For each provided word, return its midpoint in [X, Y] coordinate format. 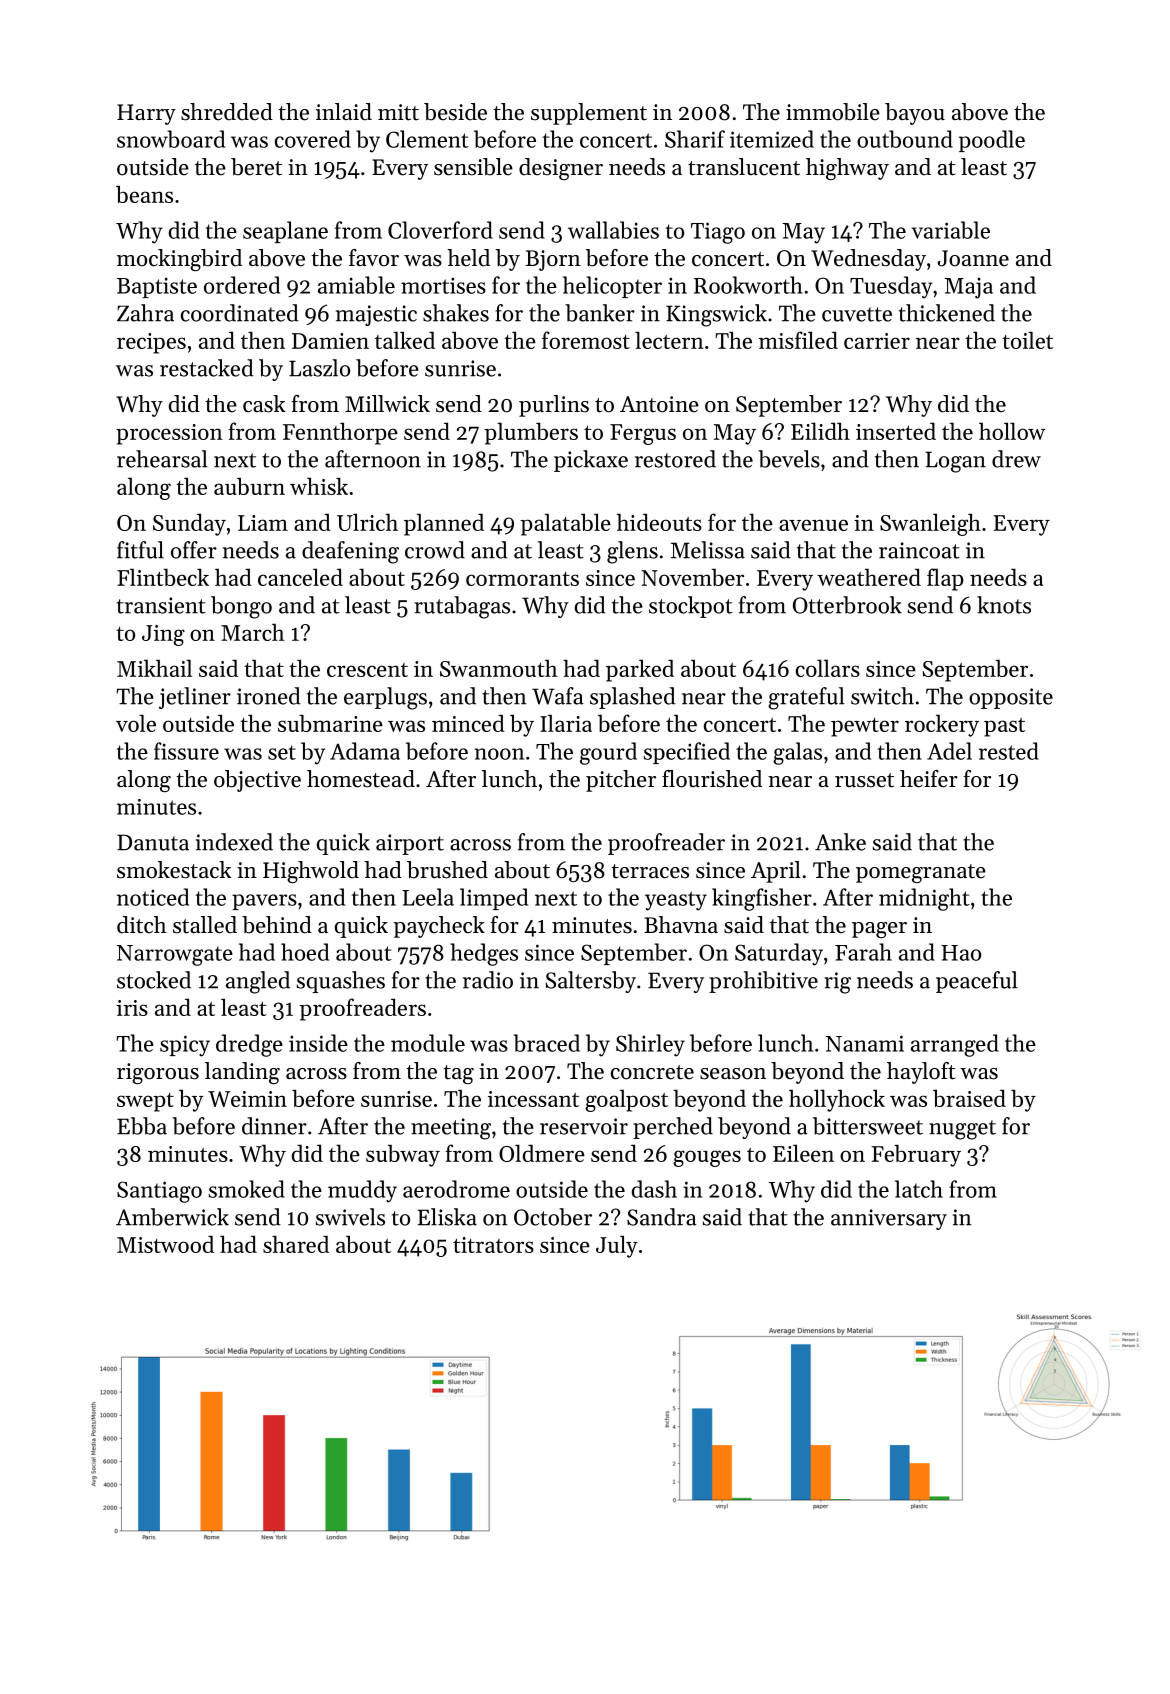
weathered [869, 577]
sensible [473, 167]
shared [296, 1244]
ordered [242, 285]
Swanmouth [499, 668]
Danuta [153, 842]
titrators [493, 1245]
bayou [915, 114]
